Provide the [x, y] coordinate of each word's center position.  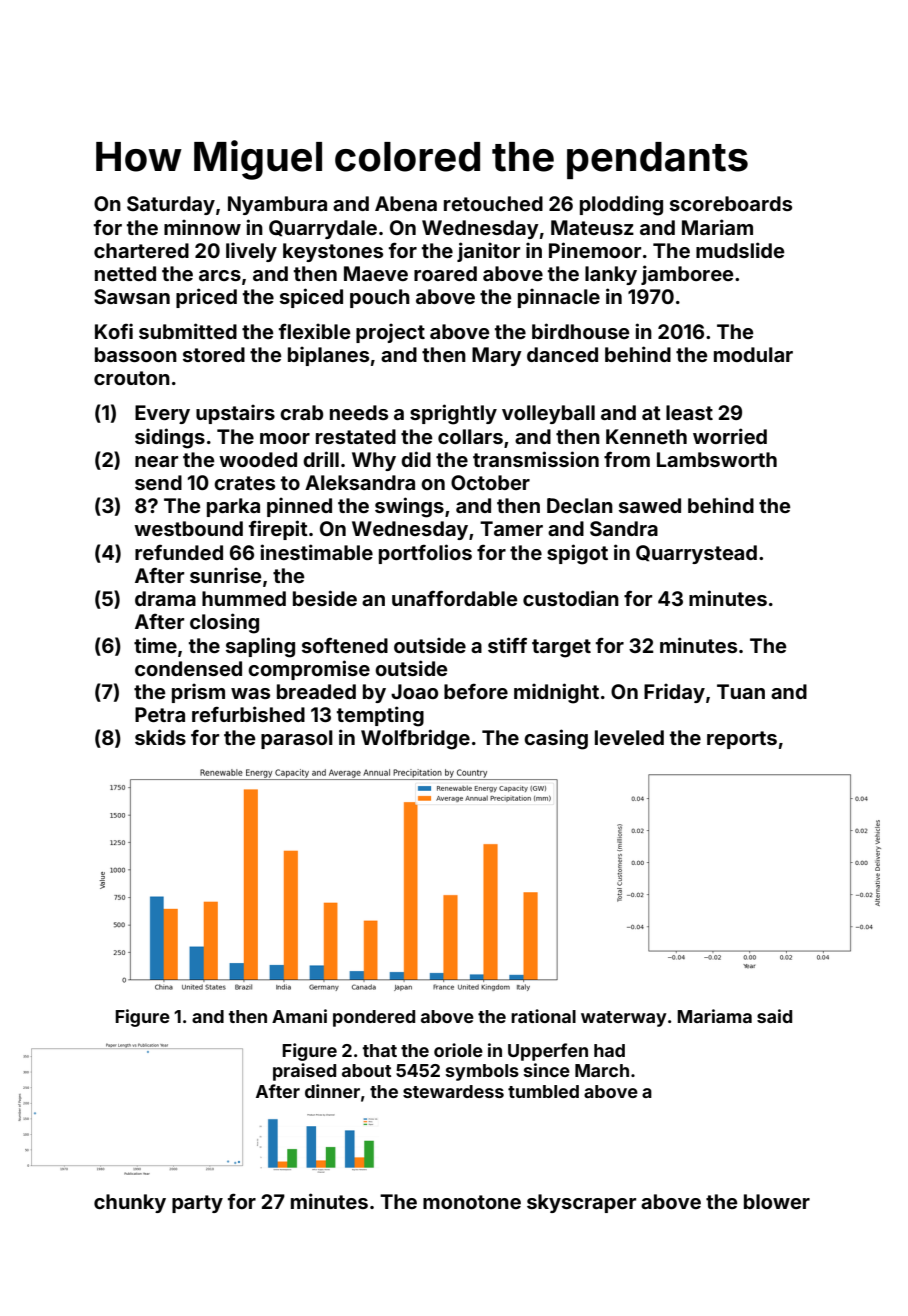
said [774, 1016]
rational [543, 1016]
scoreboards [731, 203]
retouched [493, 203]
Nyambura [277, 205]
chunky [130, 1203]
